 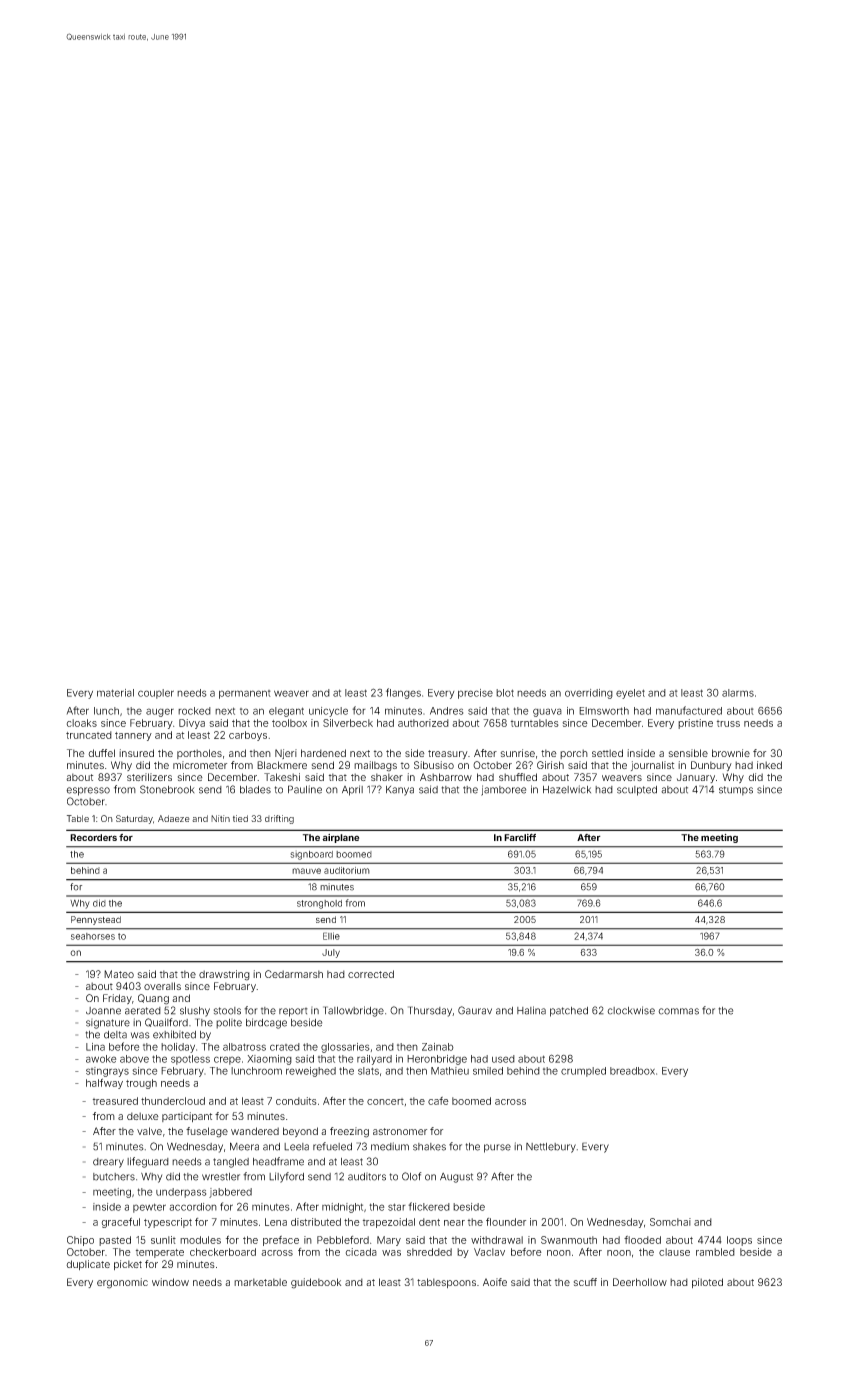 What do you see at coordinates (227, 1060) in the image?
I see `crepe` at bounding box center [227, 1060].
